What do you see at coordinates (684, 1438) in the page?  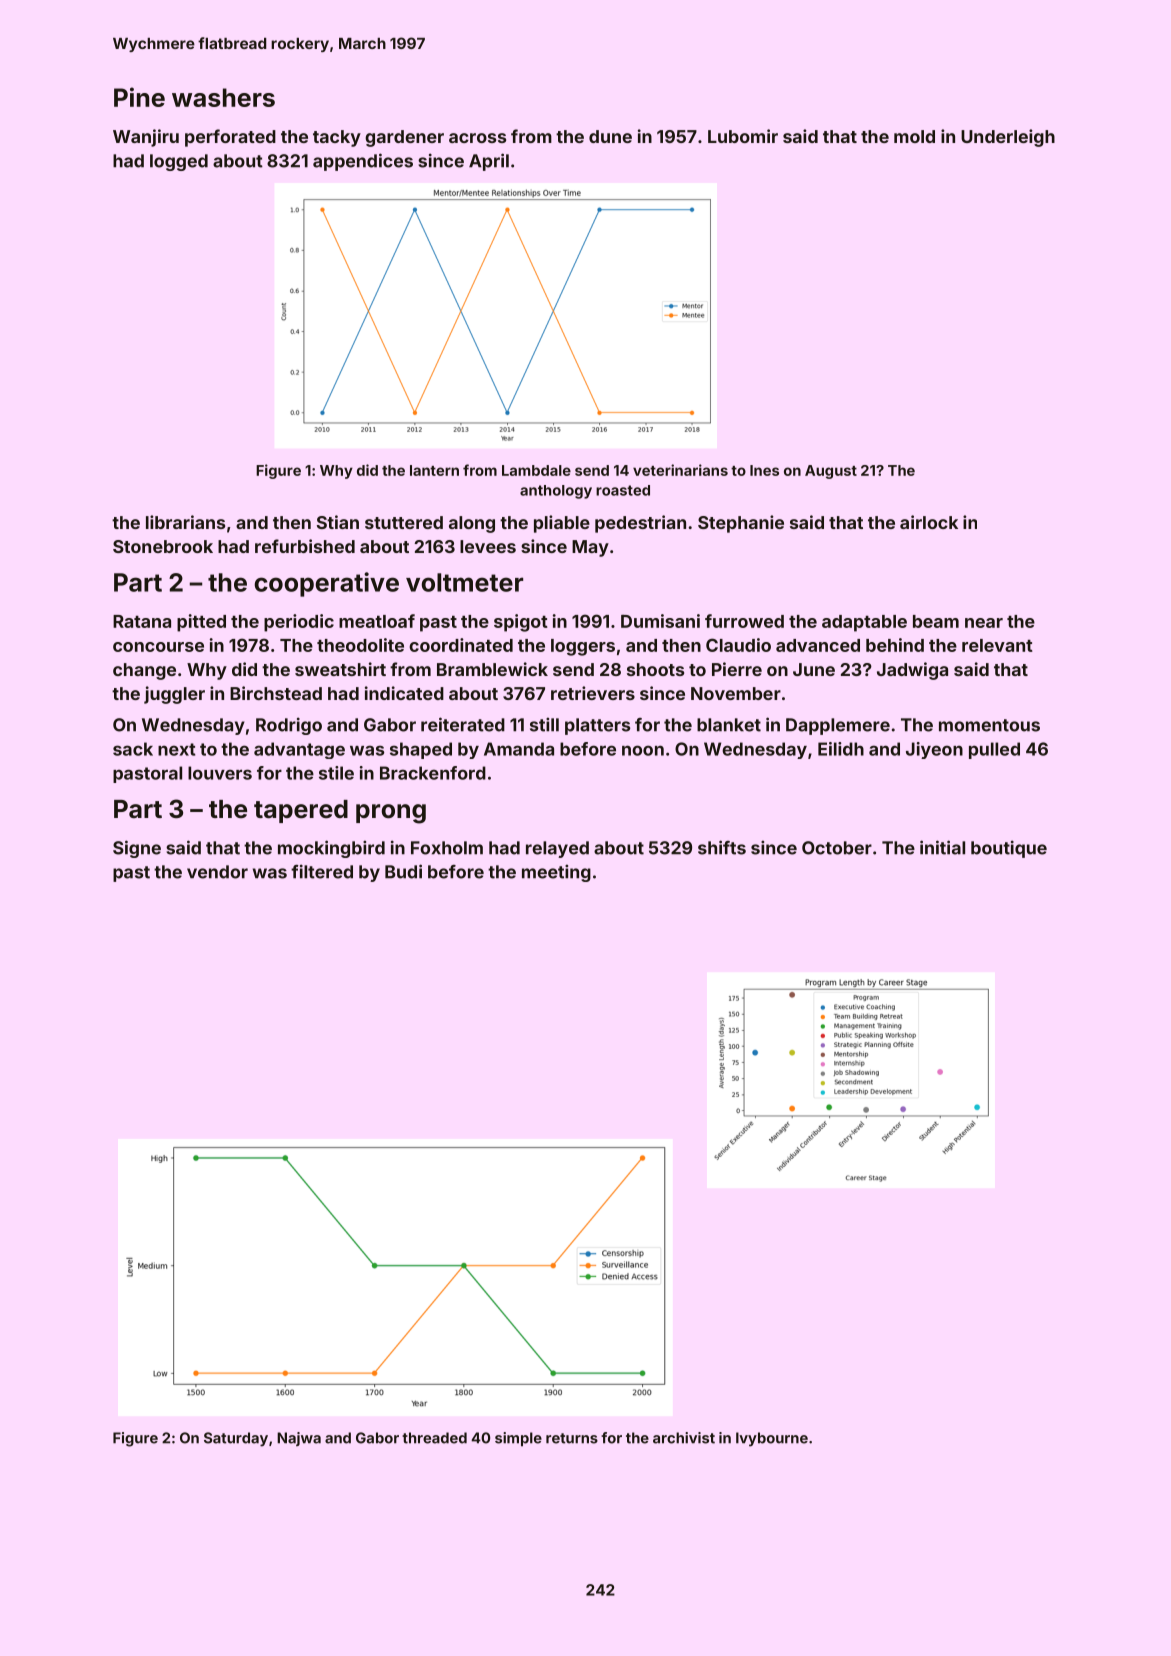 I see `archivist` at bounding box center [684, 1438].
